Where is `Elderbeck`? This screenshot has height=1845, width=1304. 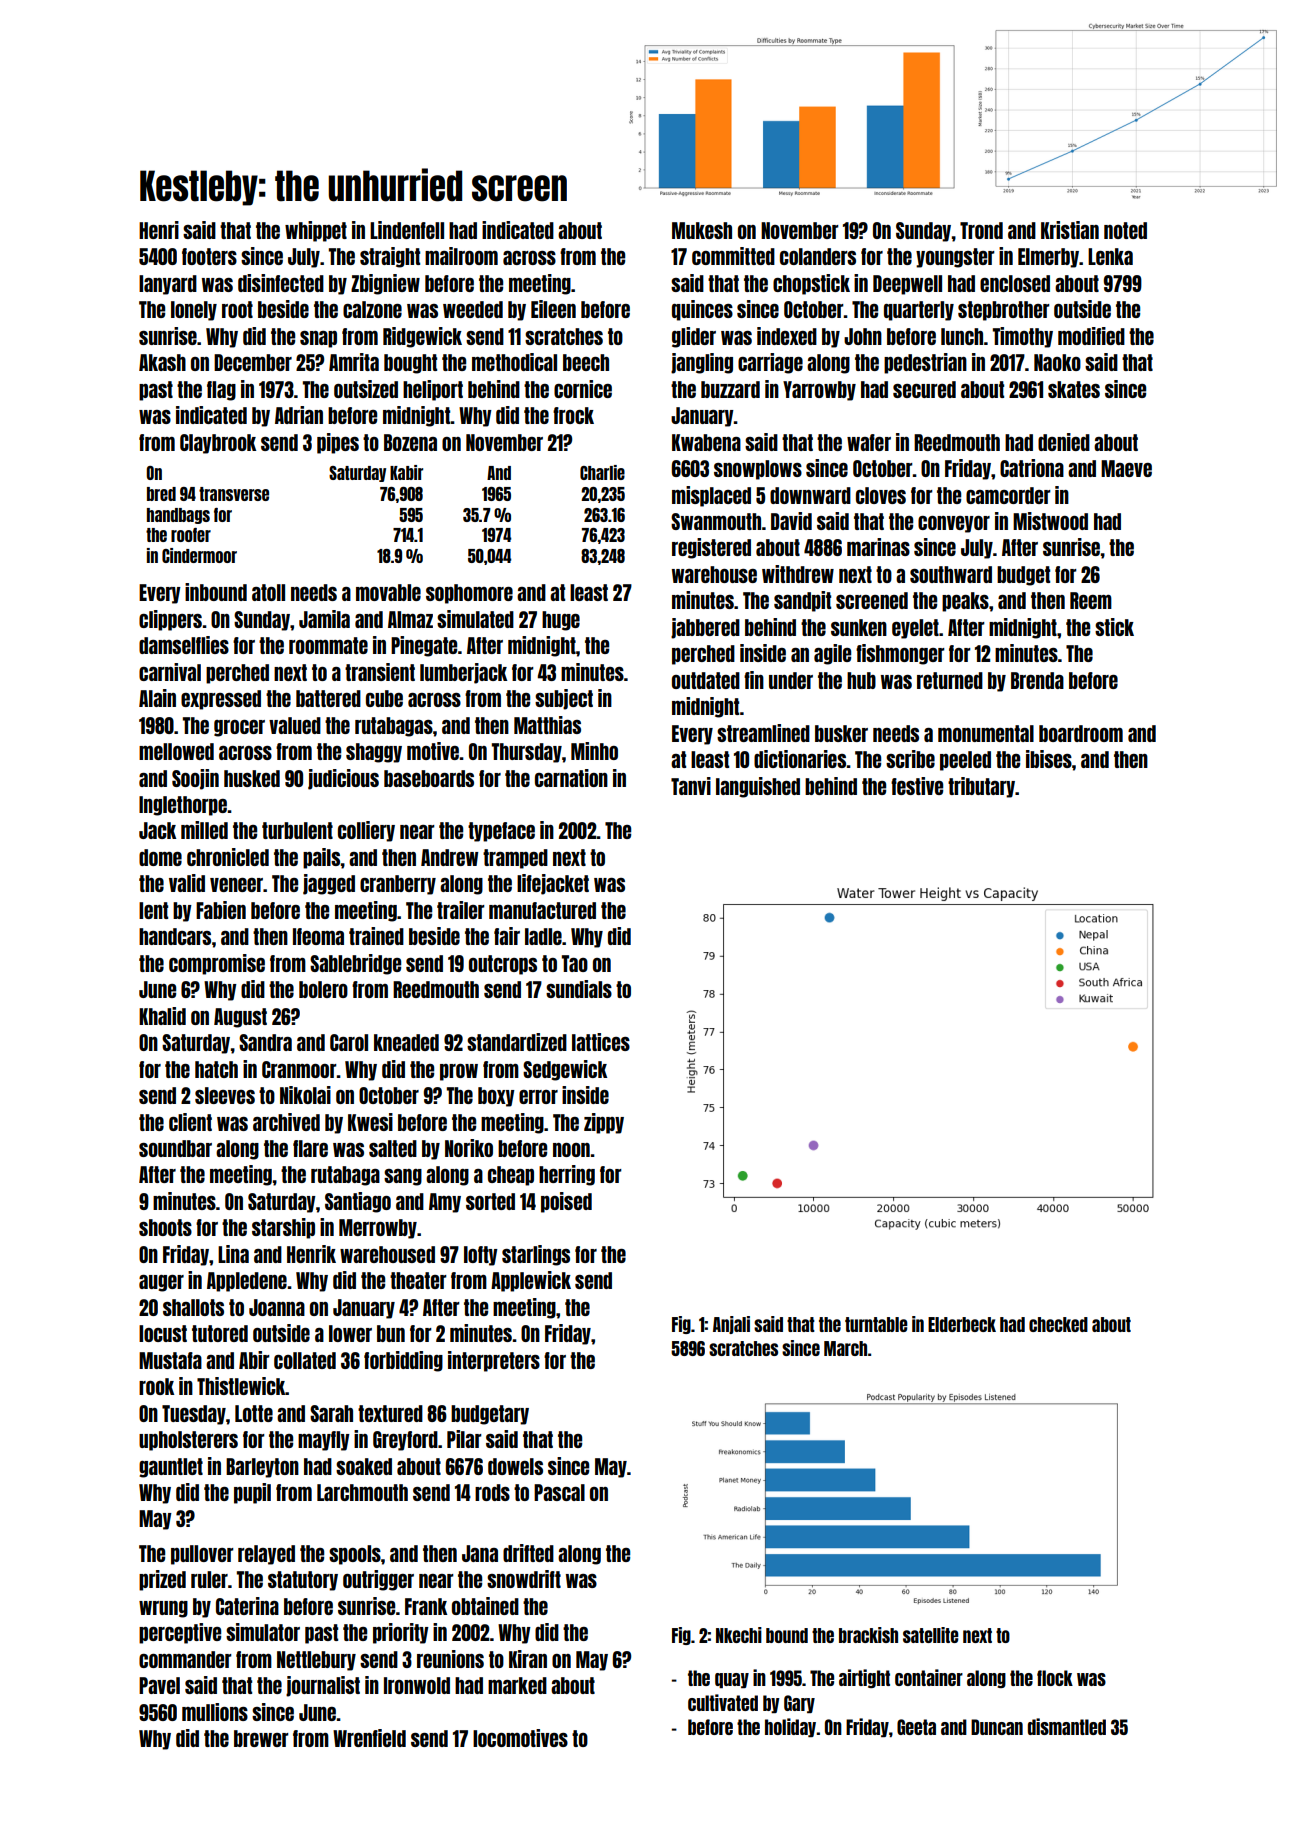 Elderbeck is located at coordinates (962, 1324).
